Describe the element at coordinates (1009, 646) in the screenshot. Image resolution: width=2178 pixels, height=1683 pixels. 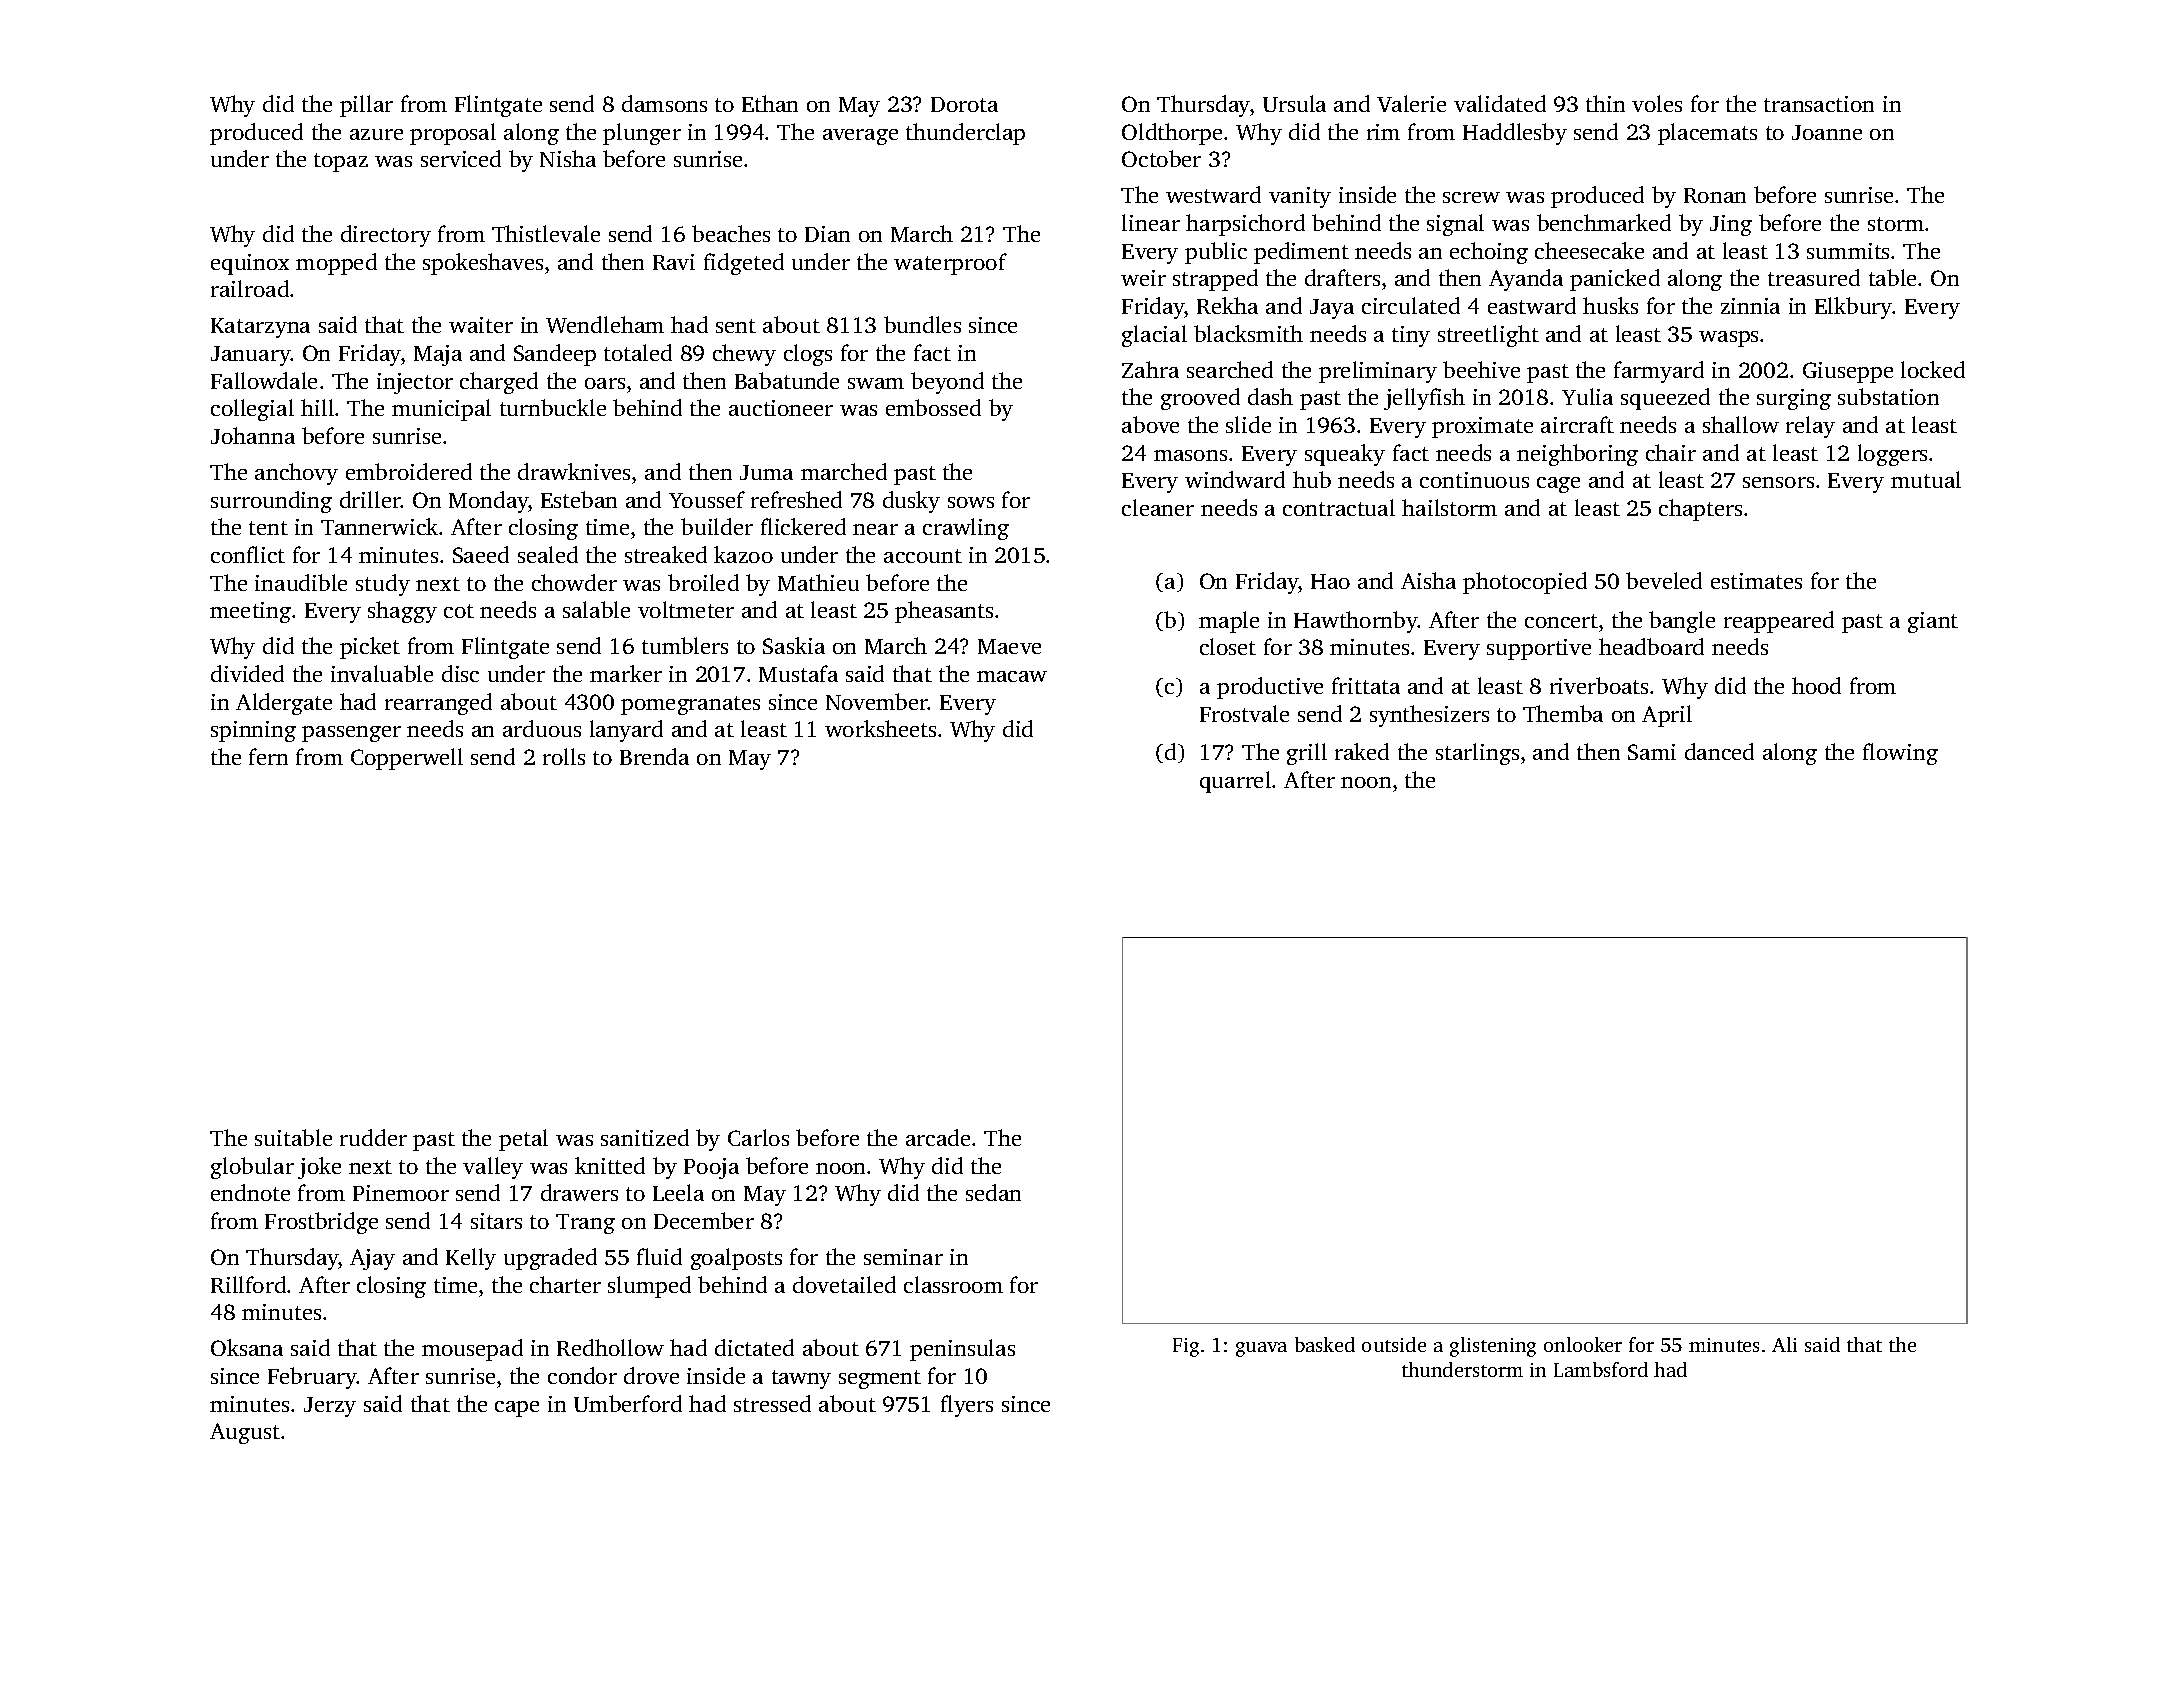
I see `Maeve` at that location.
